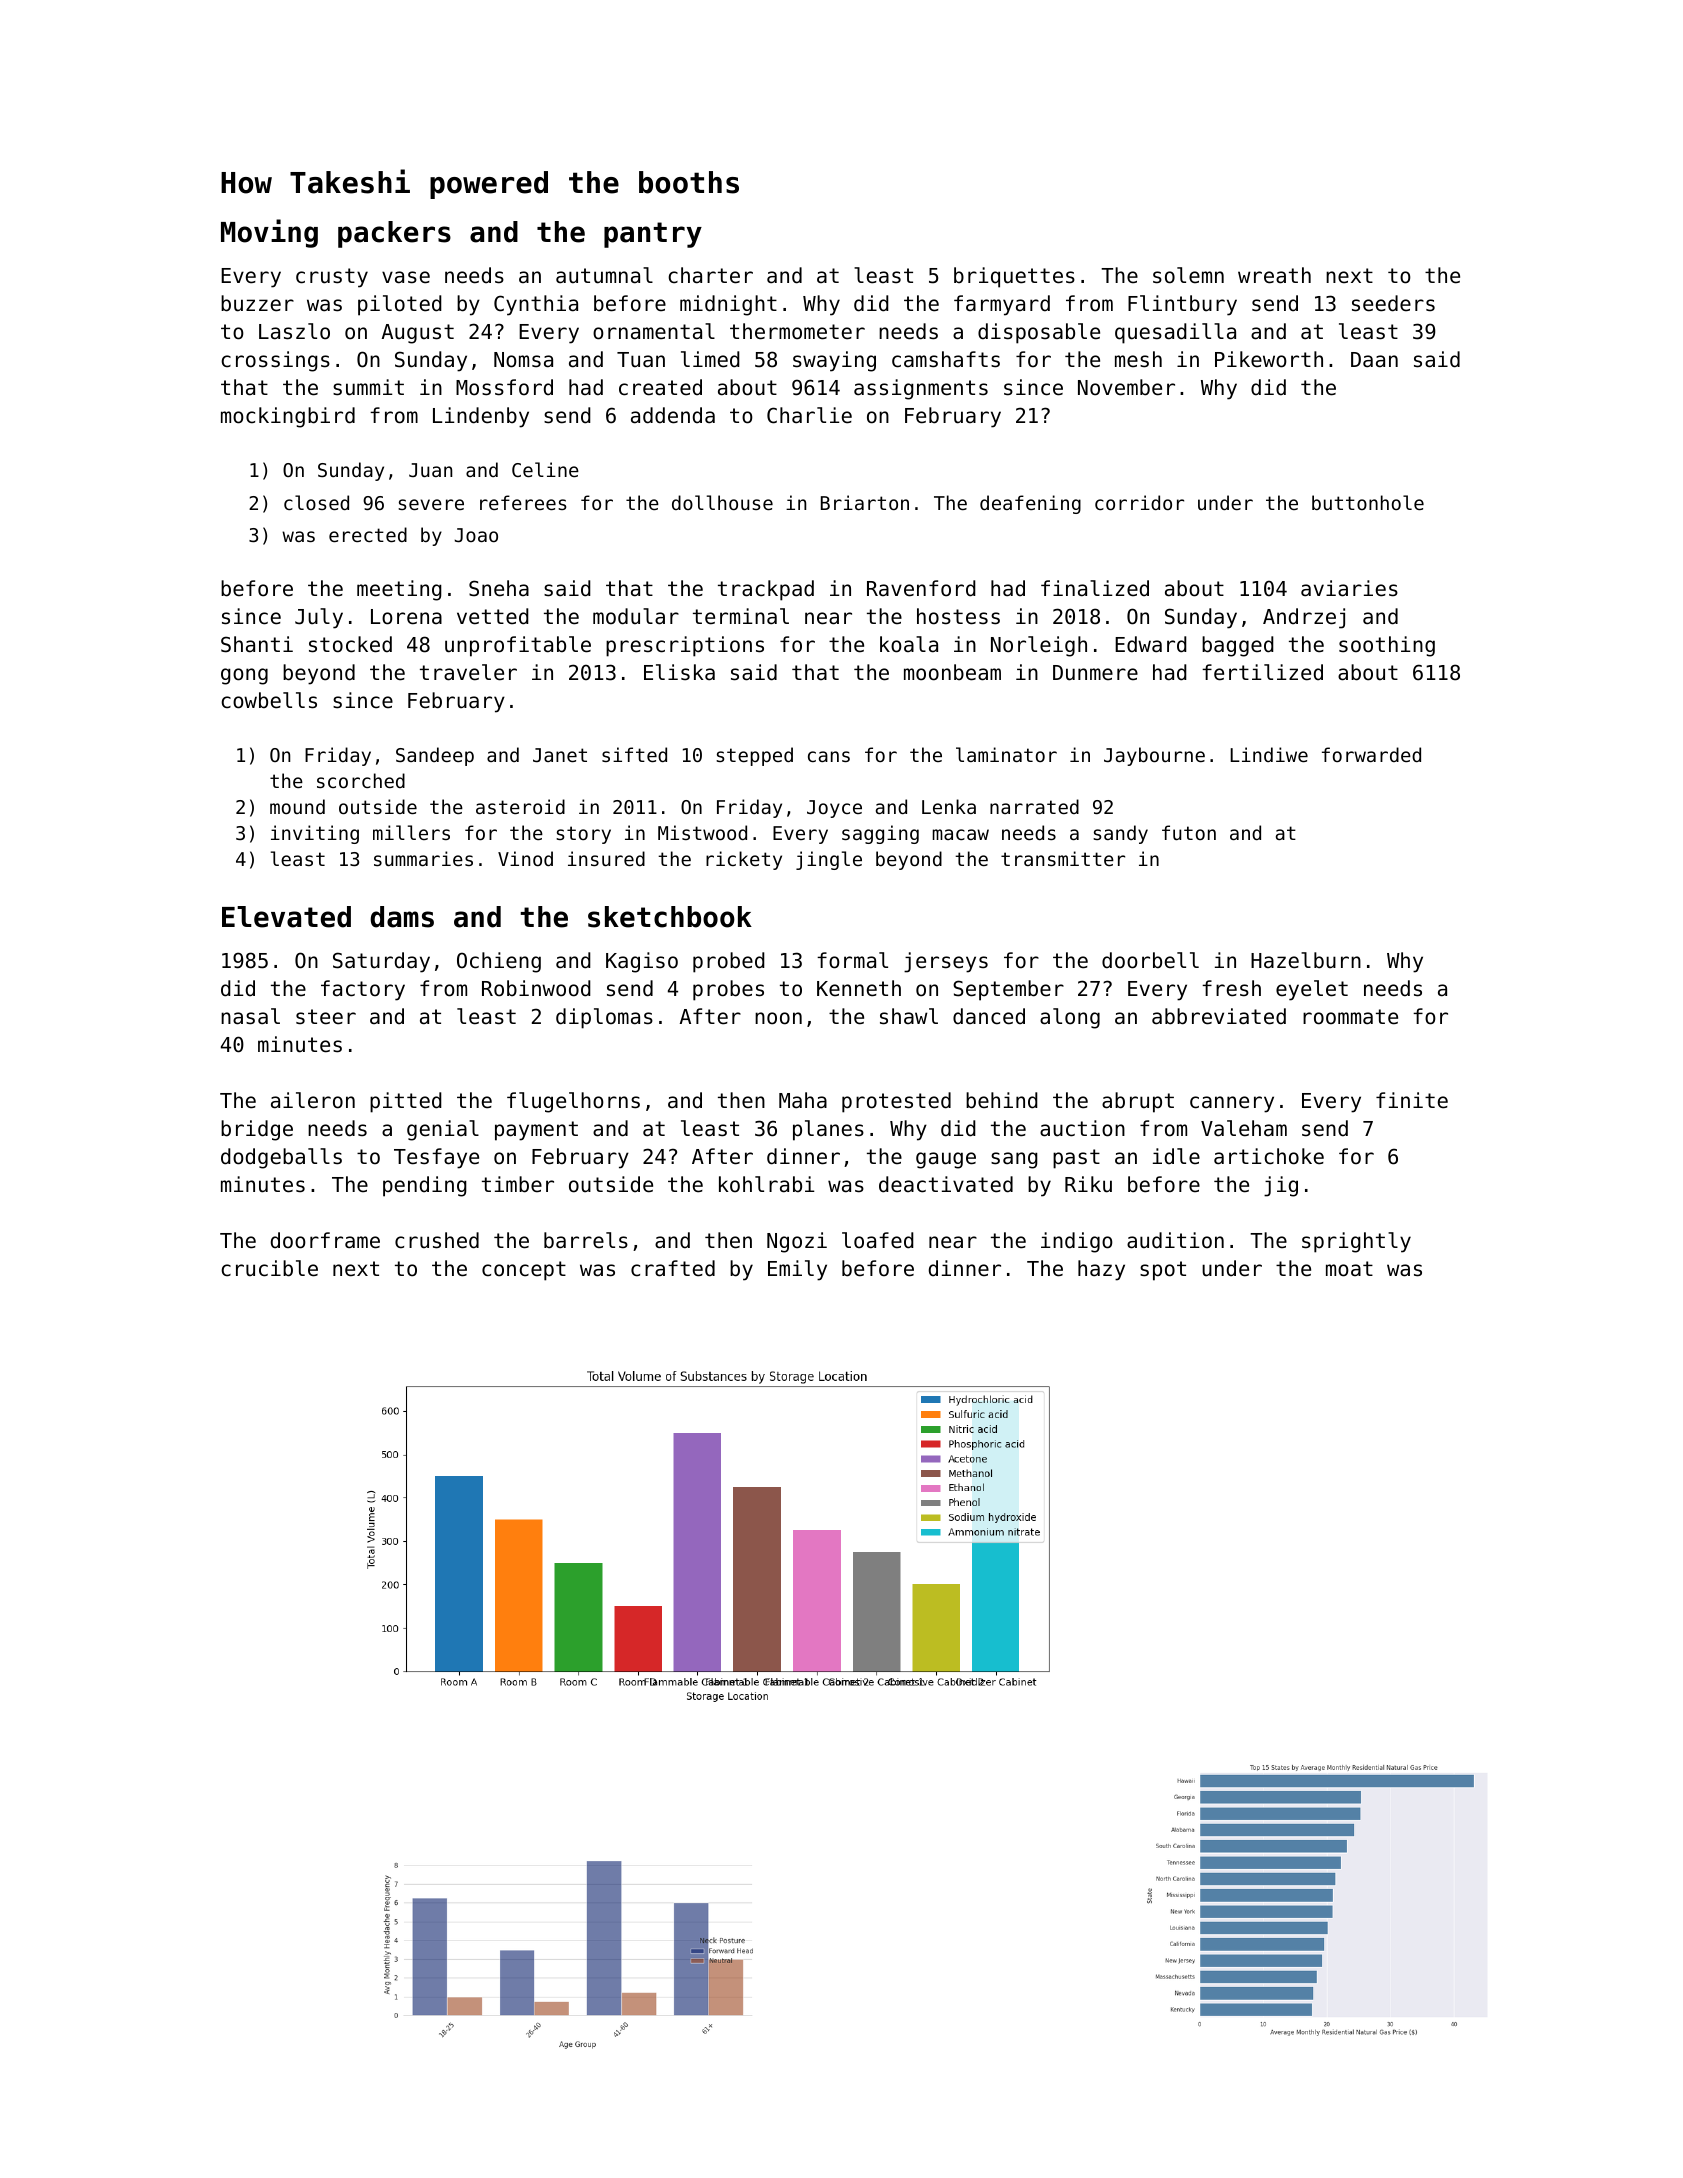  Describe the element at coordinates (288, 417) in the screenshot. I see `mockingbird` at that location.
